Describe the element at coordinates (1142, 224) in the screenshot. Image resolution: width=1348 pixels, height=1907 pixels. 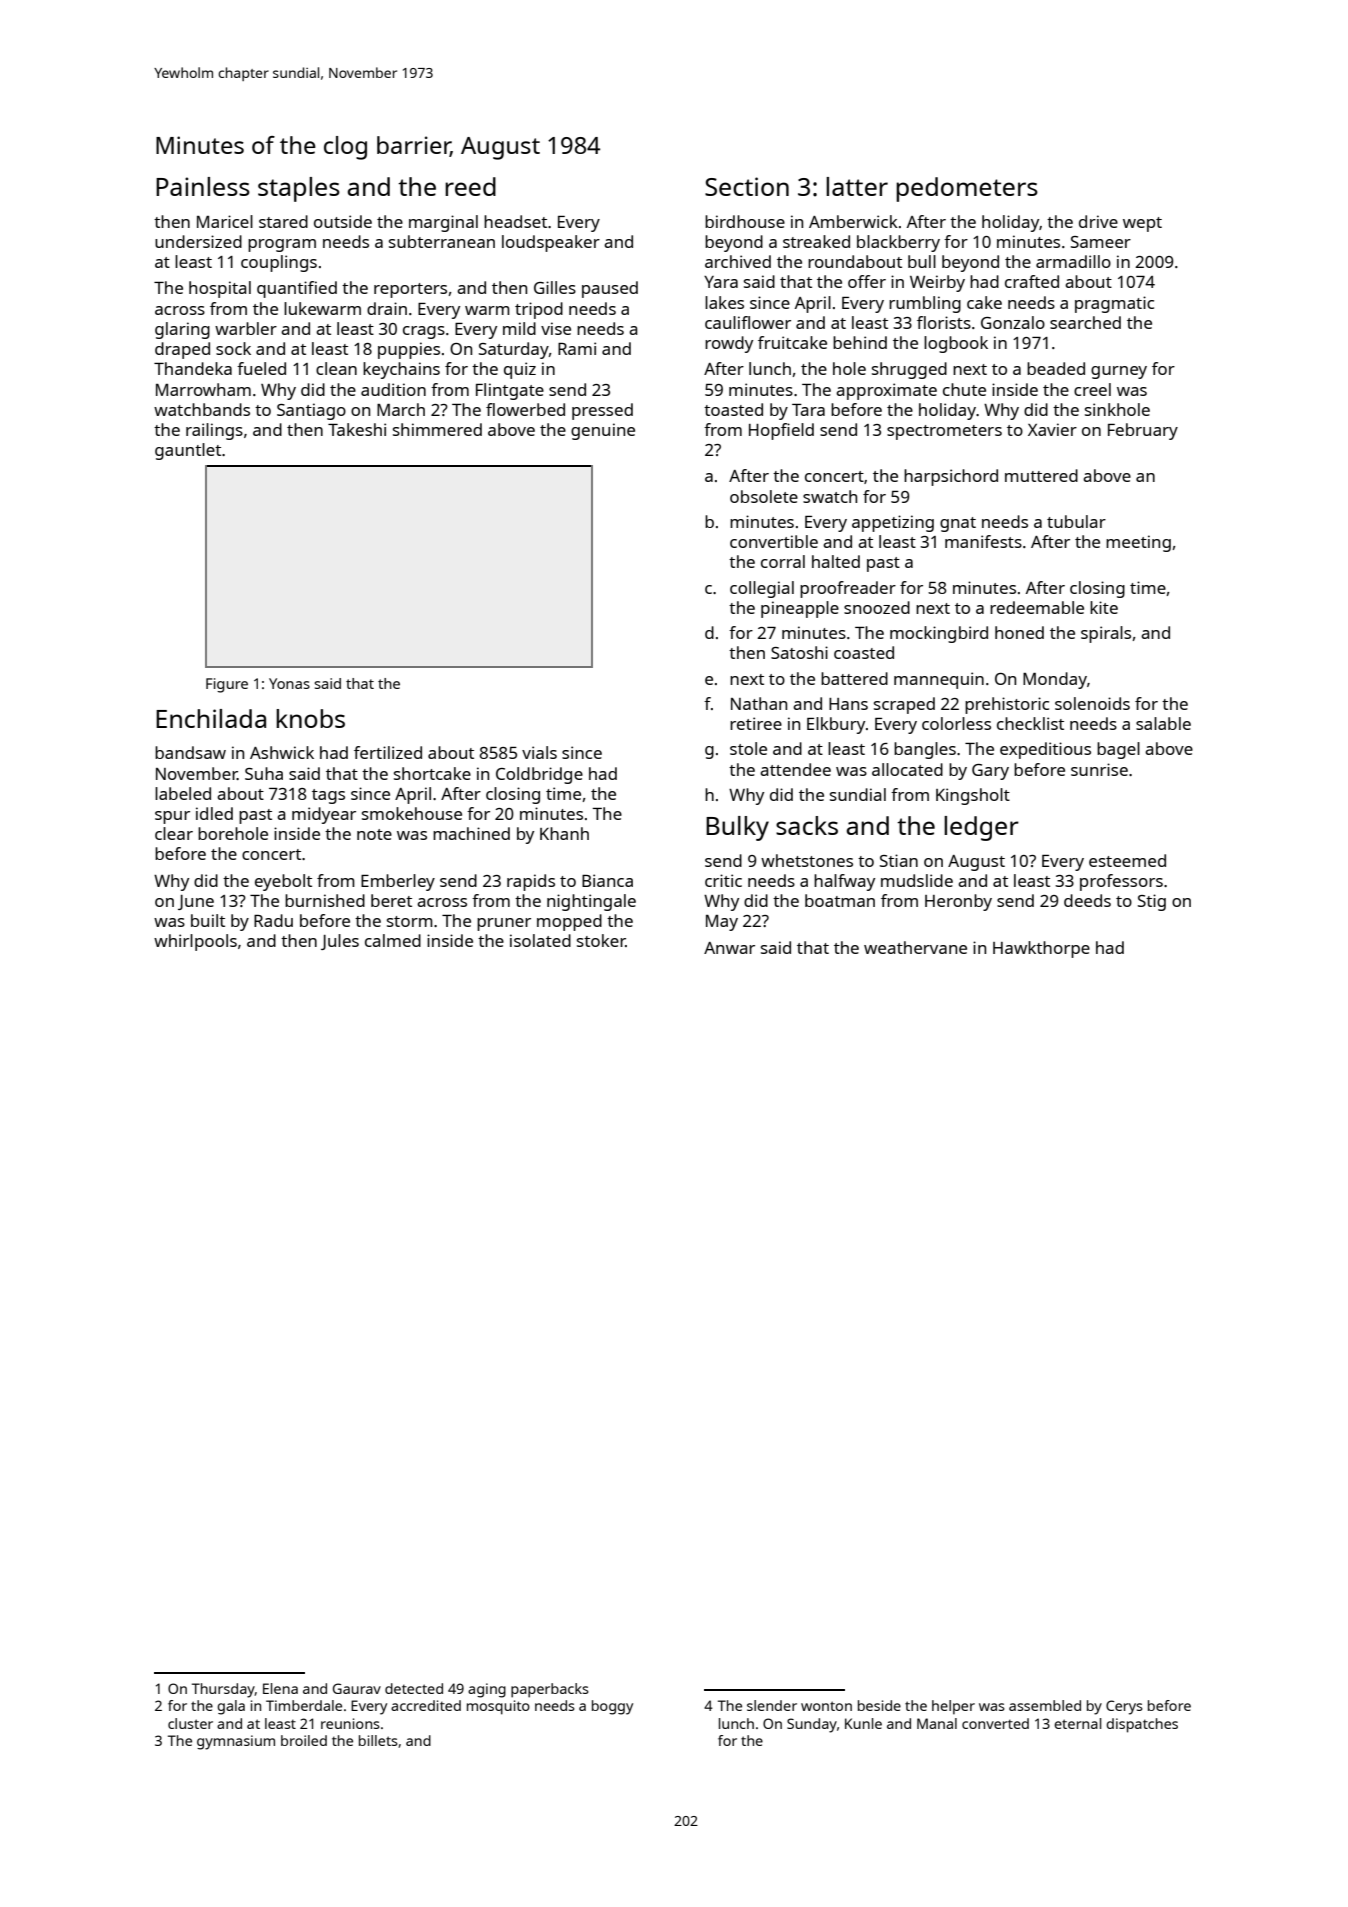
I see `wept` at that location.
